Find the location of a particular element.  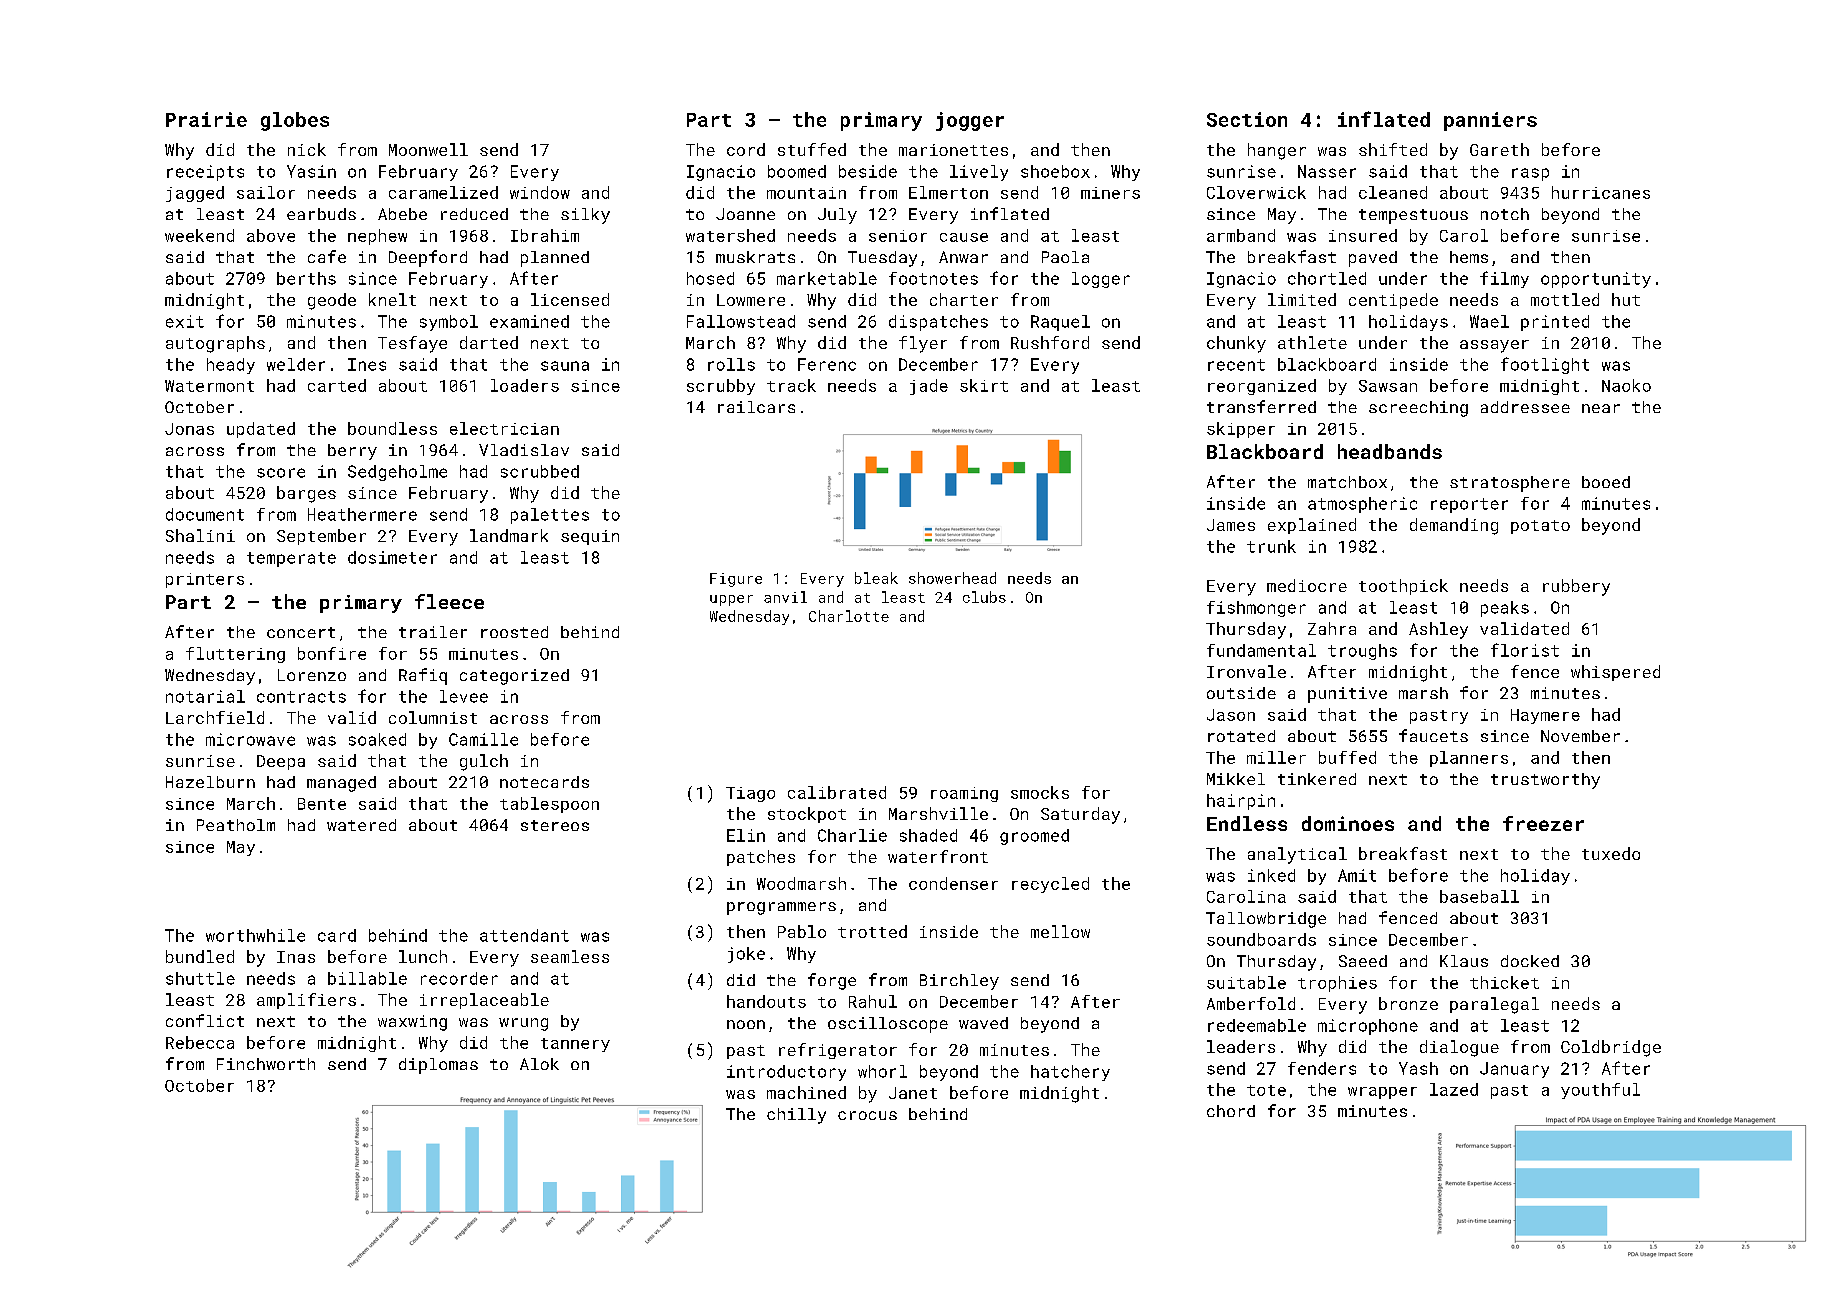

Wael is located at coordinates (1489, 321).
